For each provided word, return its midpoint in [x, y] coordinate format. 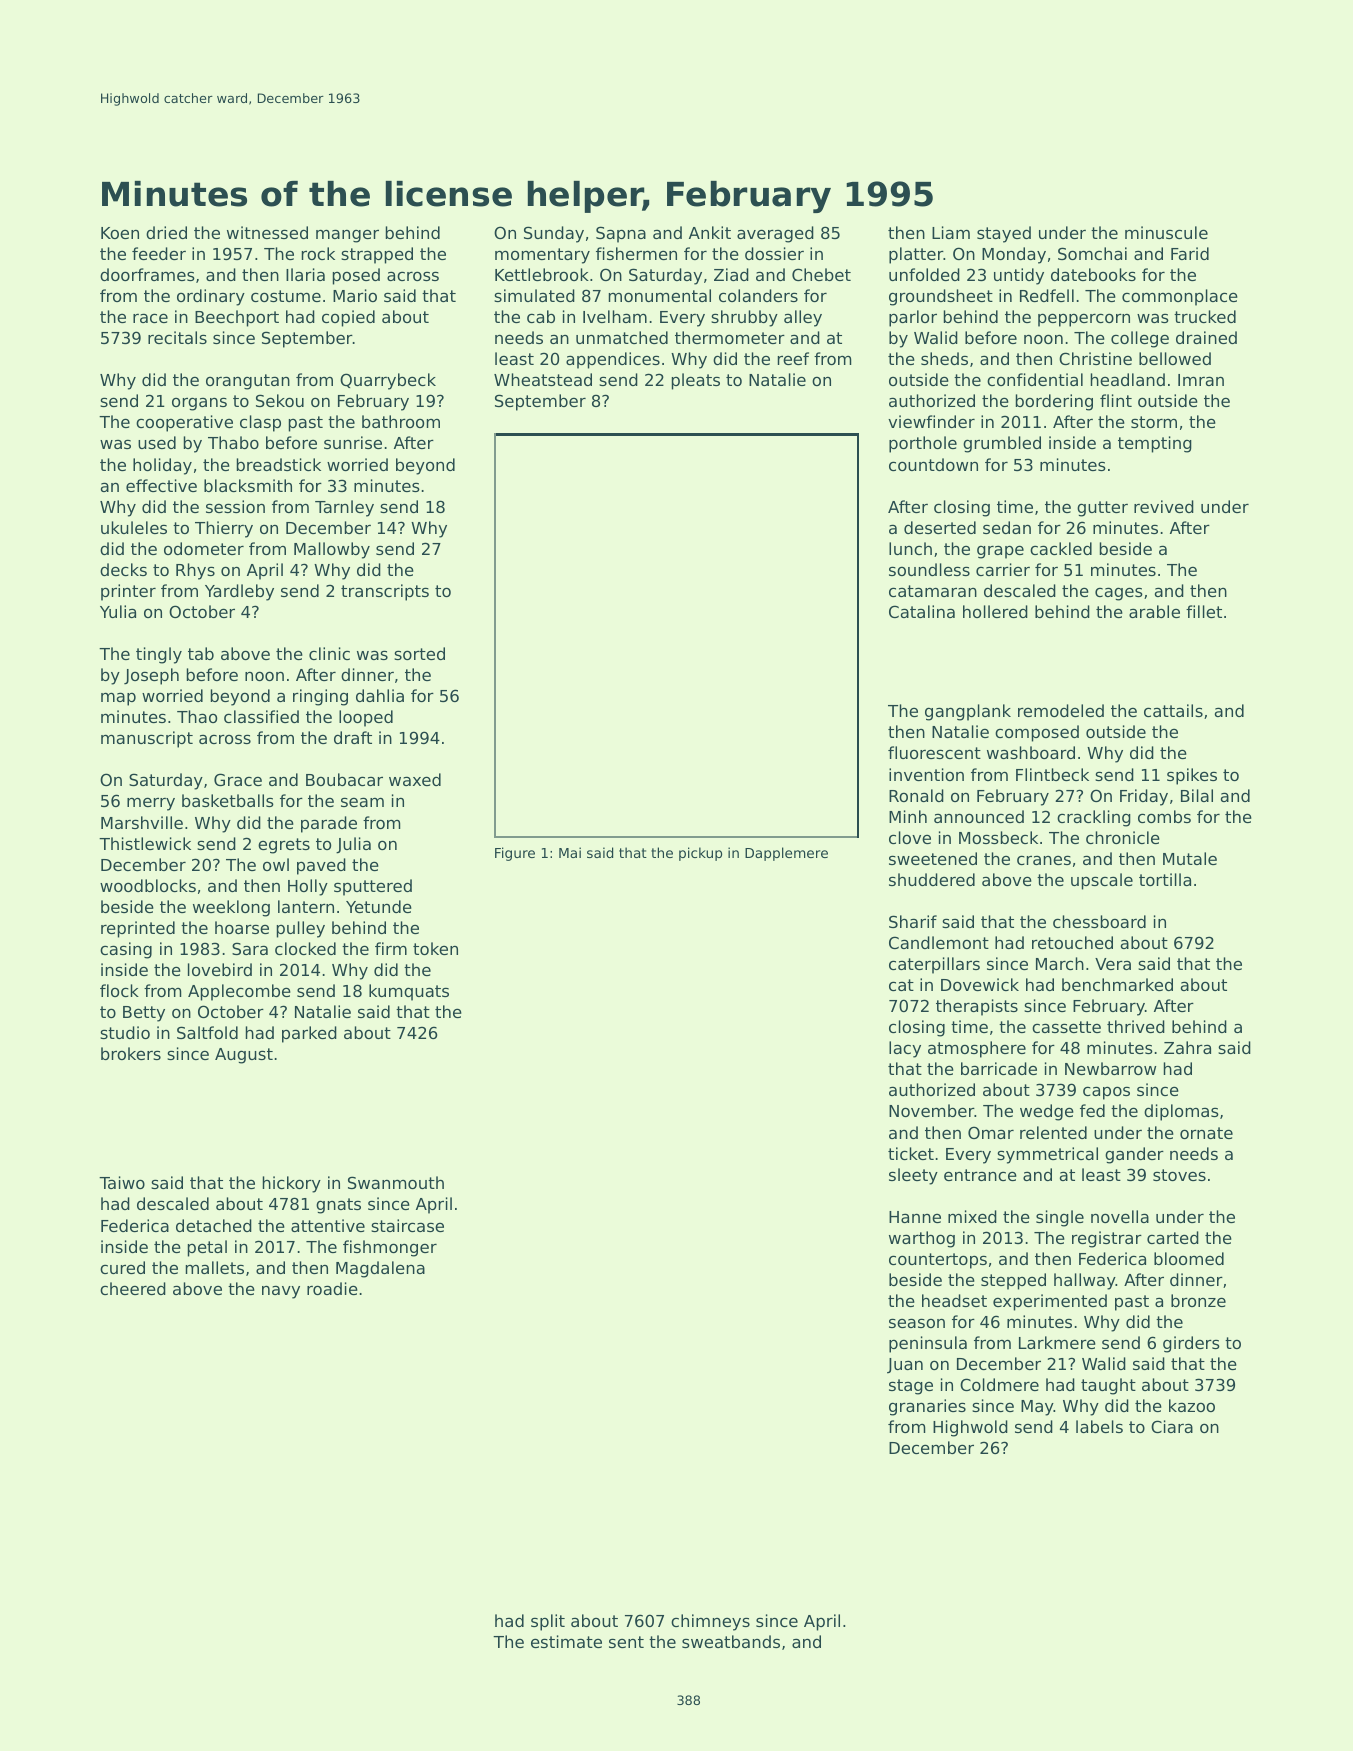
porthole [923, 444]
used [157, 442]
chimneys [710, 1622]
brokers [131, 1053]
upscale [1102, 881]
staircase [407, 1225]
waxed [415, 779]
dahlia [380, 695]
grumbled [1002, 444]
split [548, 1622]
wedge [1047, 1112]
